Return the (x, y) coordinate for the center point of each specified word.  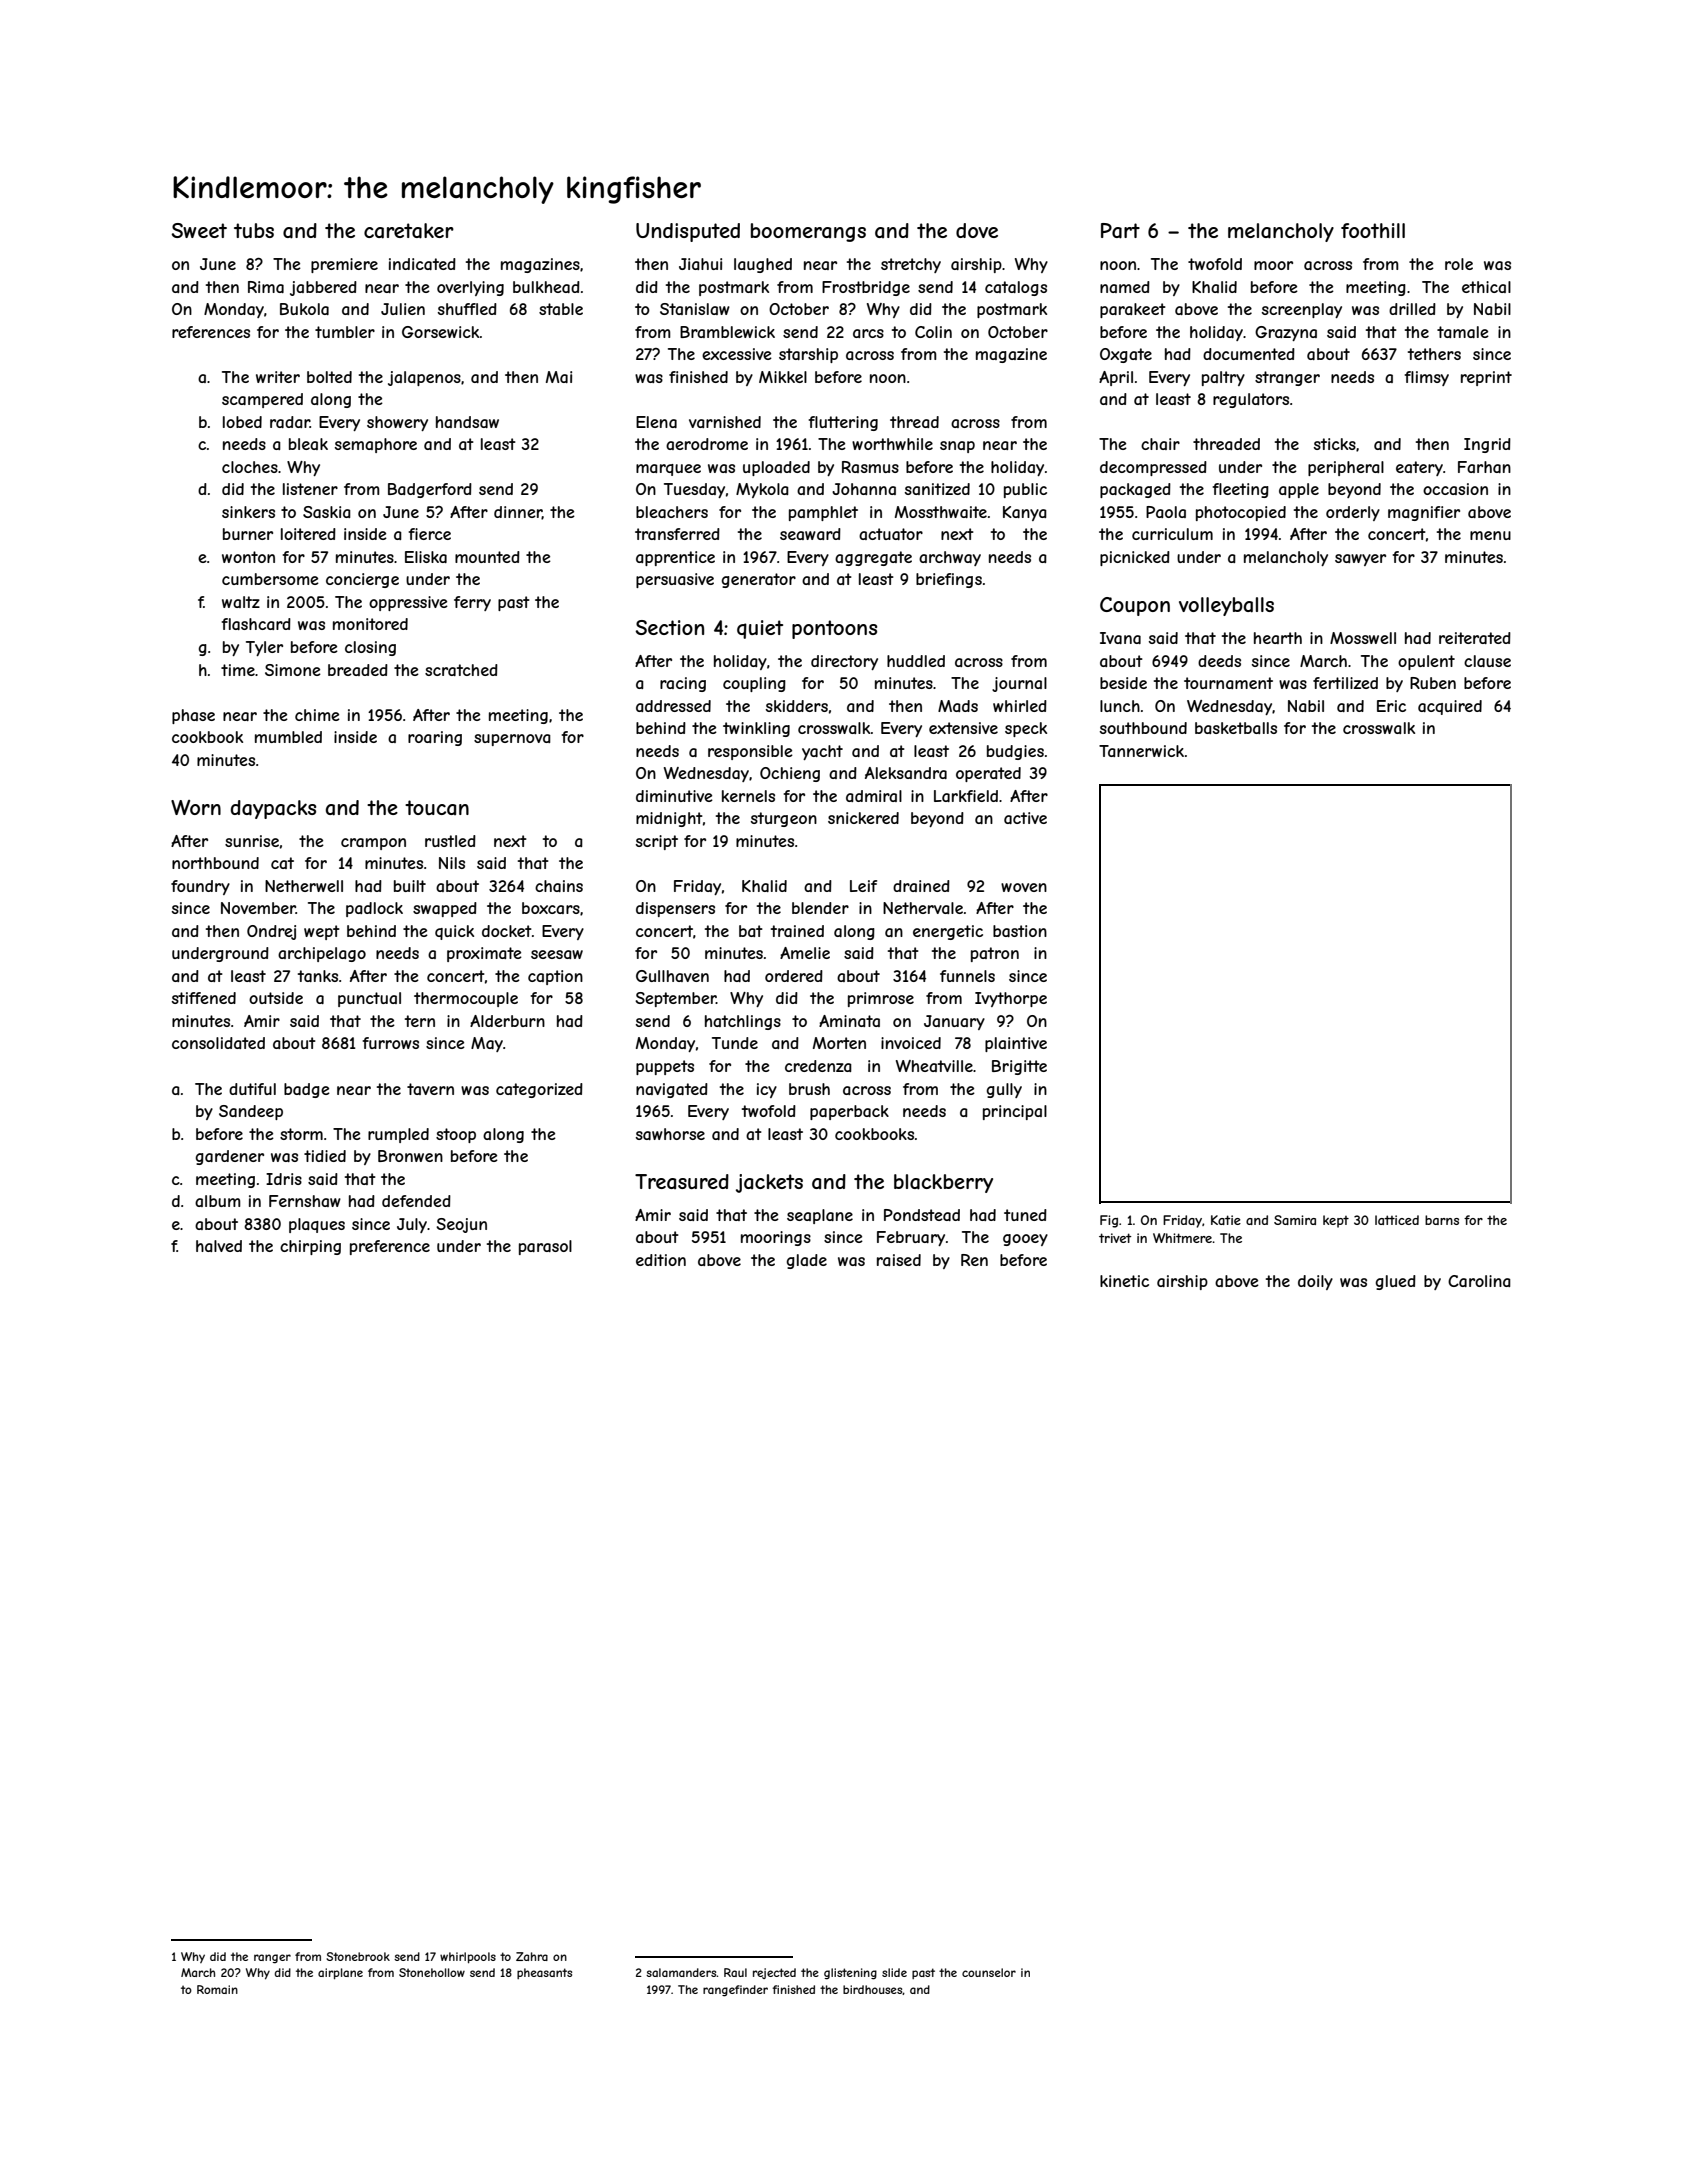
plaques (317, 1225)
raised (899, 1260)
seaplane (820, 1216)
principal (1015, 1112)
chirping (310, 1247)
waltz (241, 602)
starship (808, 355)
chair (1160, 444)
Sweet (199, 230)
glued (1396, 1282)
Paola (1166, 512)
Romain (217, 1989)
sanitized (937, 489)
